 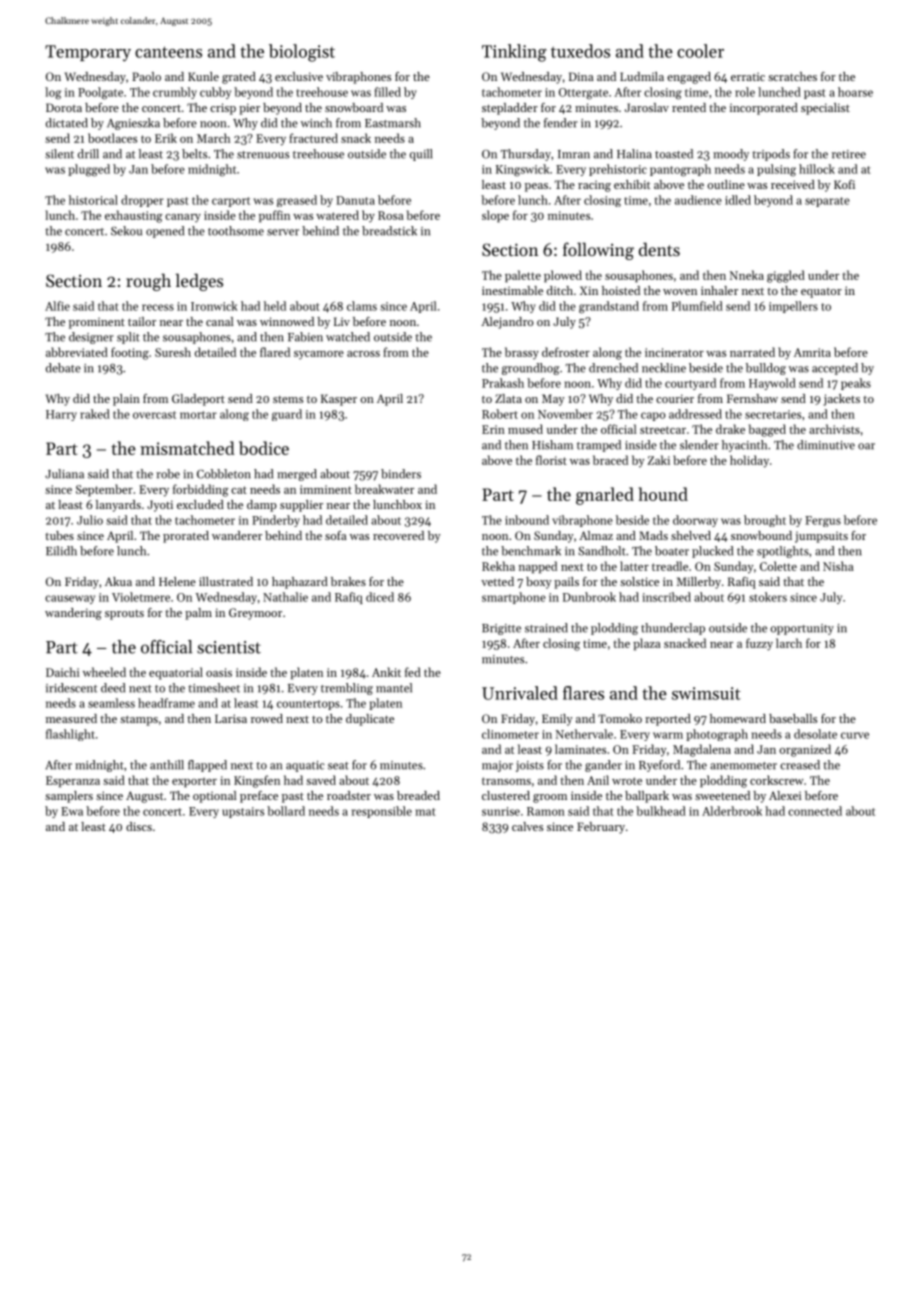 I want to click on stokers, so click(x=768, y=597).
